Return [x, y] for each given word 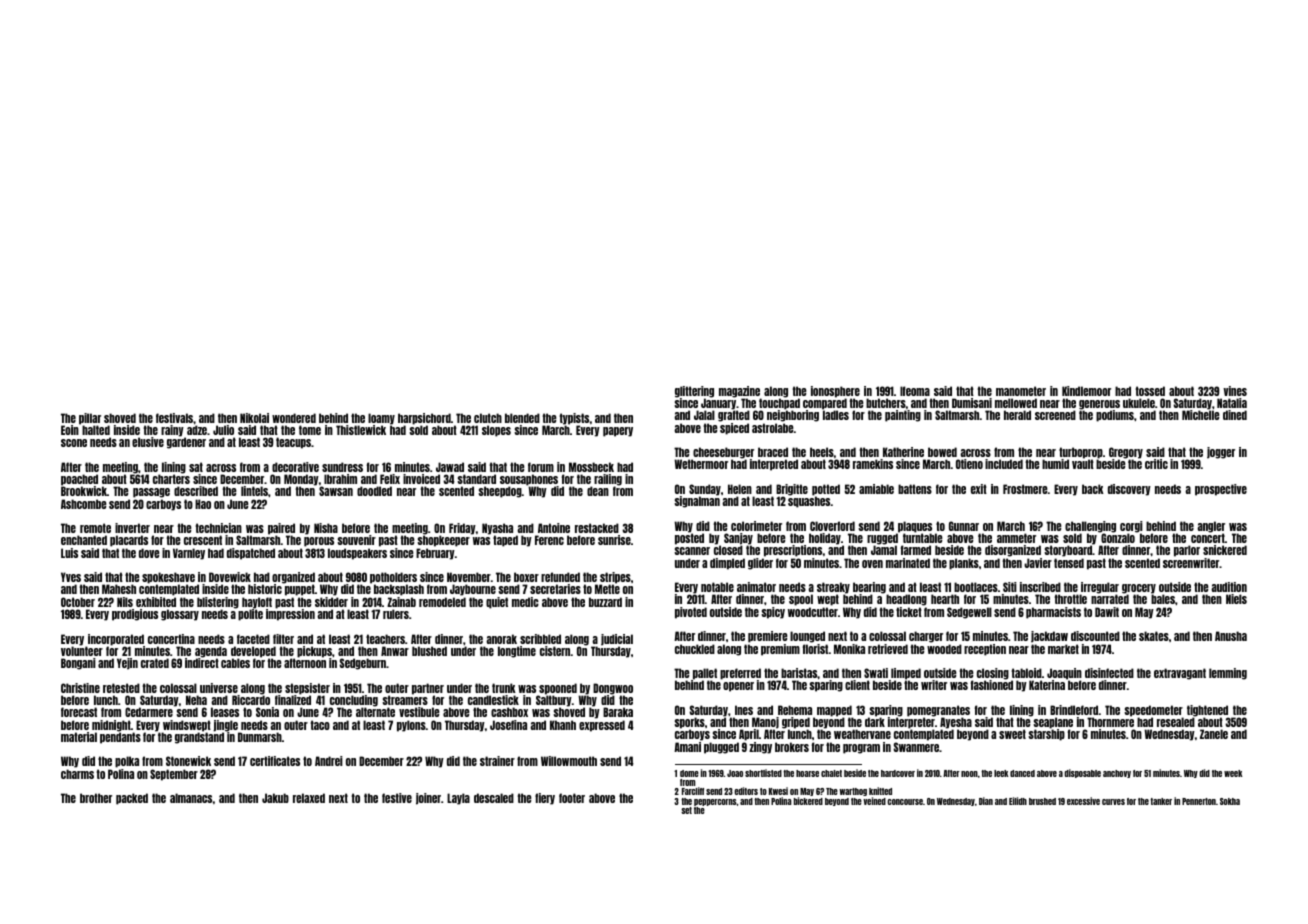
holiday [825, 539]
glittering [694, 392]
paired [281, 529]
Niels [1236, 599]
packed [132, 799]
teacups [293, 443]
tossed [1150, 391]
